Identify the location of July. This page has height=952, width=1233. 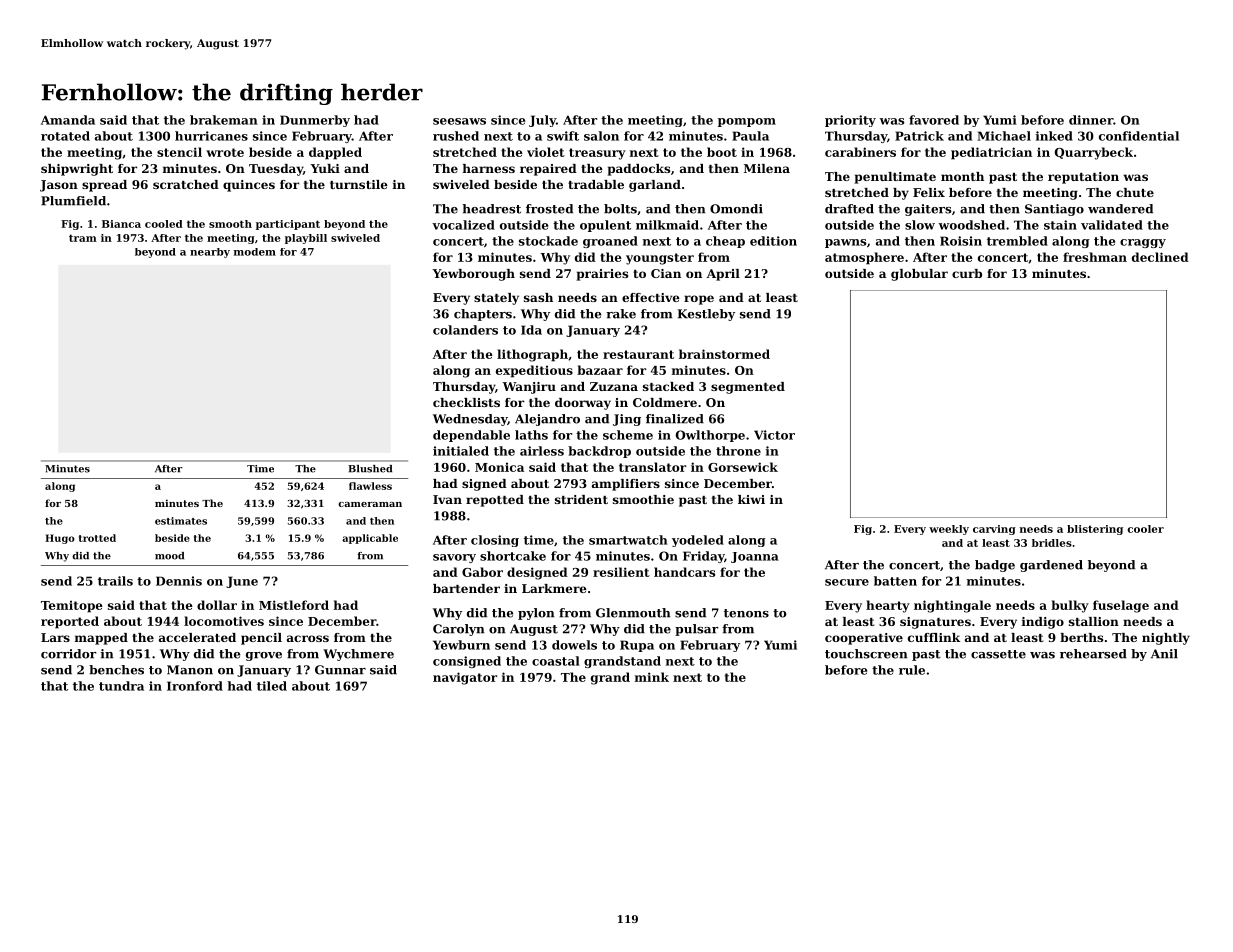
(542, 121).
